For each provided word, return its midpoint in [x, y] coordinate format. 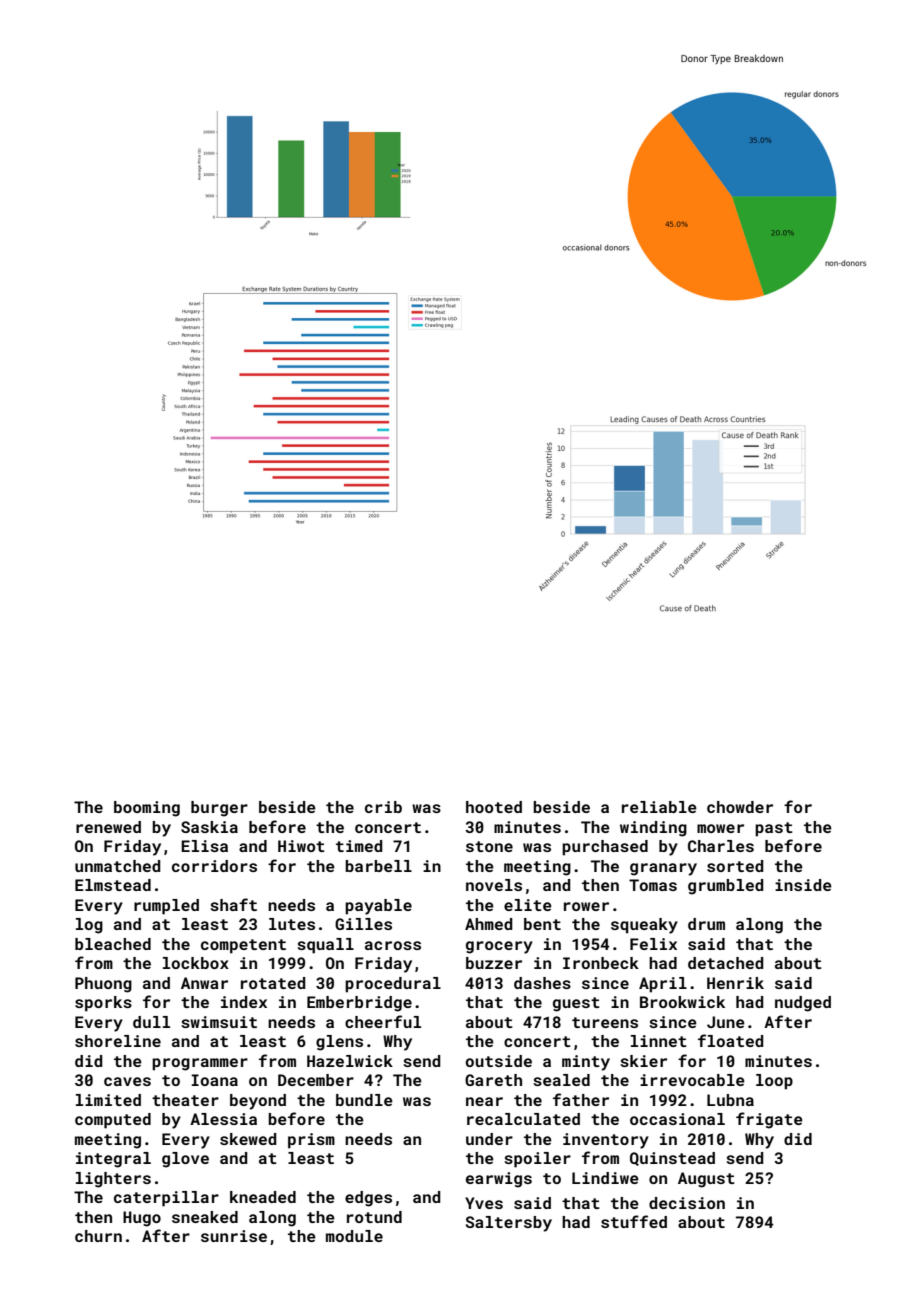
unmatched [118, 866]
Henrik [735, 983]
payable [378, 907]
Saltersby [509, 1224]
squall [325, 946]
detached [726, 963]
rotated [273, 983]
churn [98, 1236]
